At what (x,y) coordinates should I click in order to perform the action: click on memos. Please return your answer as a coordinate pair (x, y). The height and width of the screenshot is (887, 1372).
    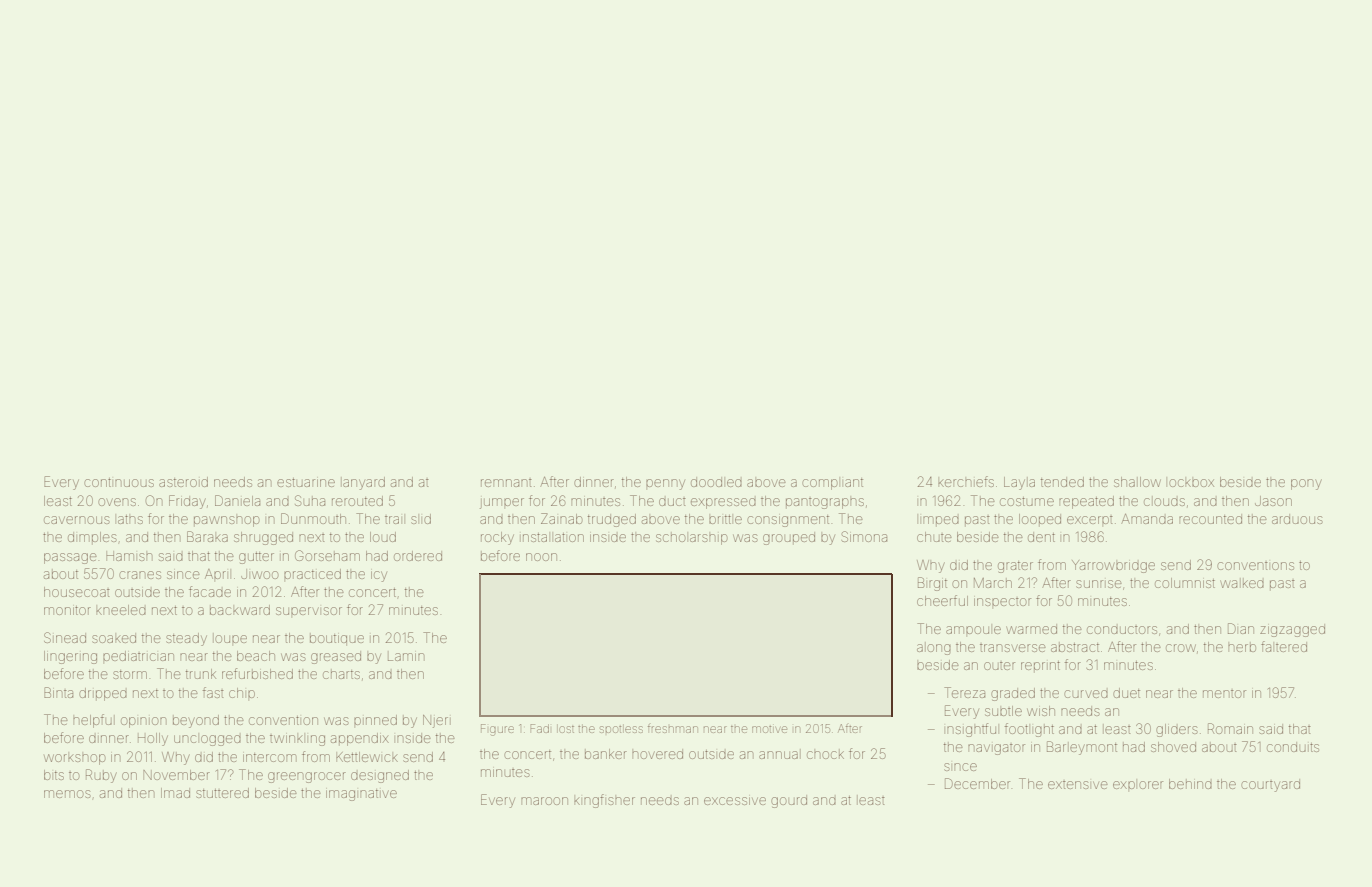
    Looking at the image, I should click on (67, 794).
